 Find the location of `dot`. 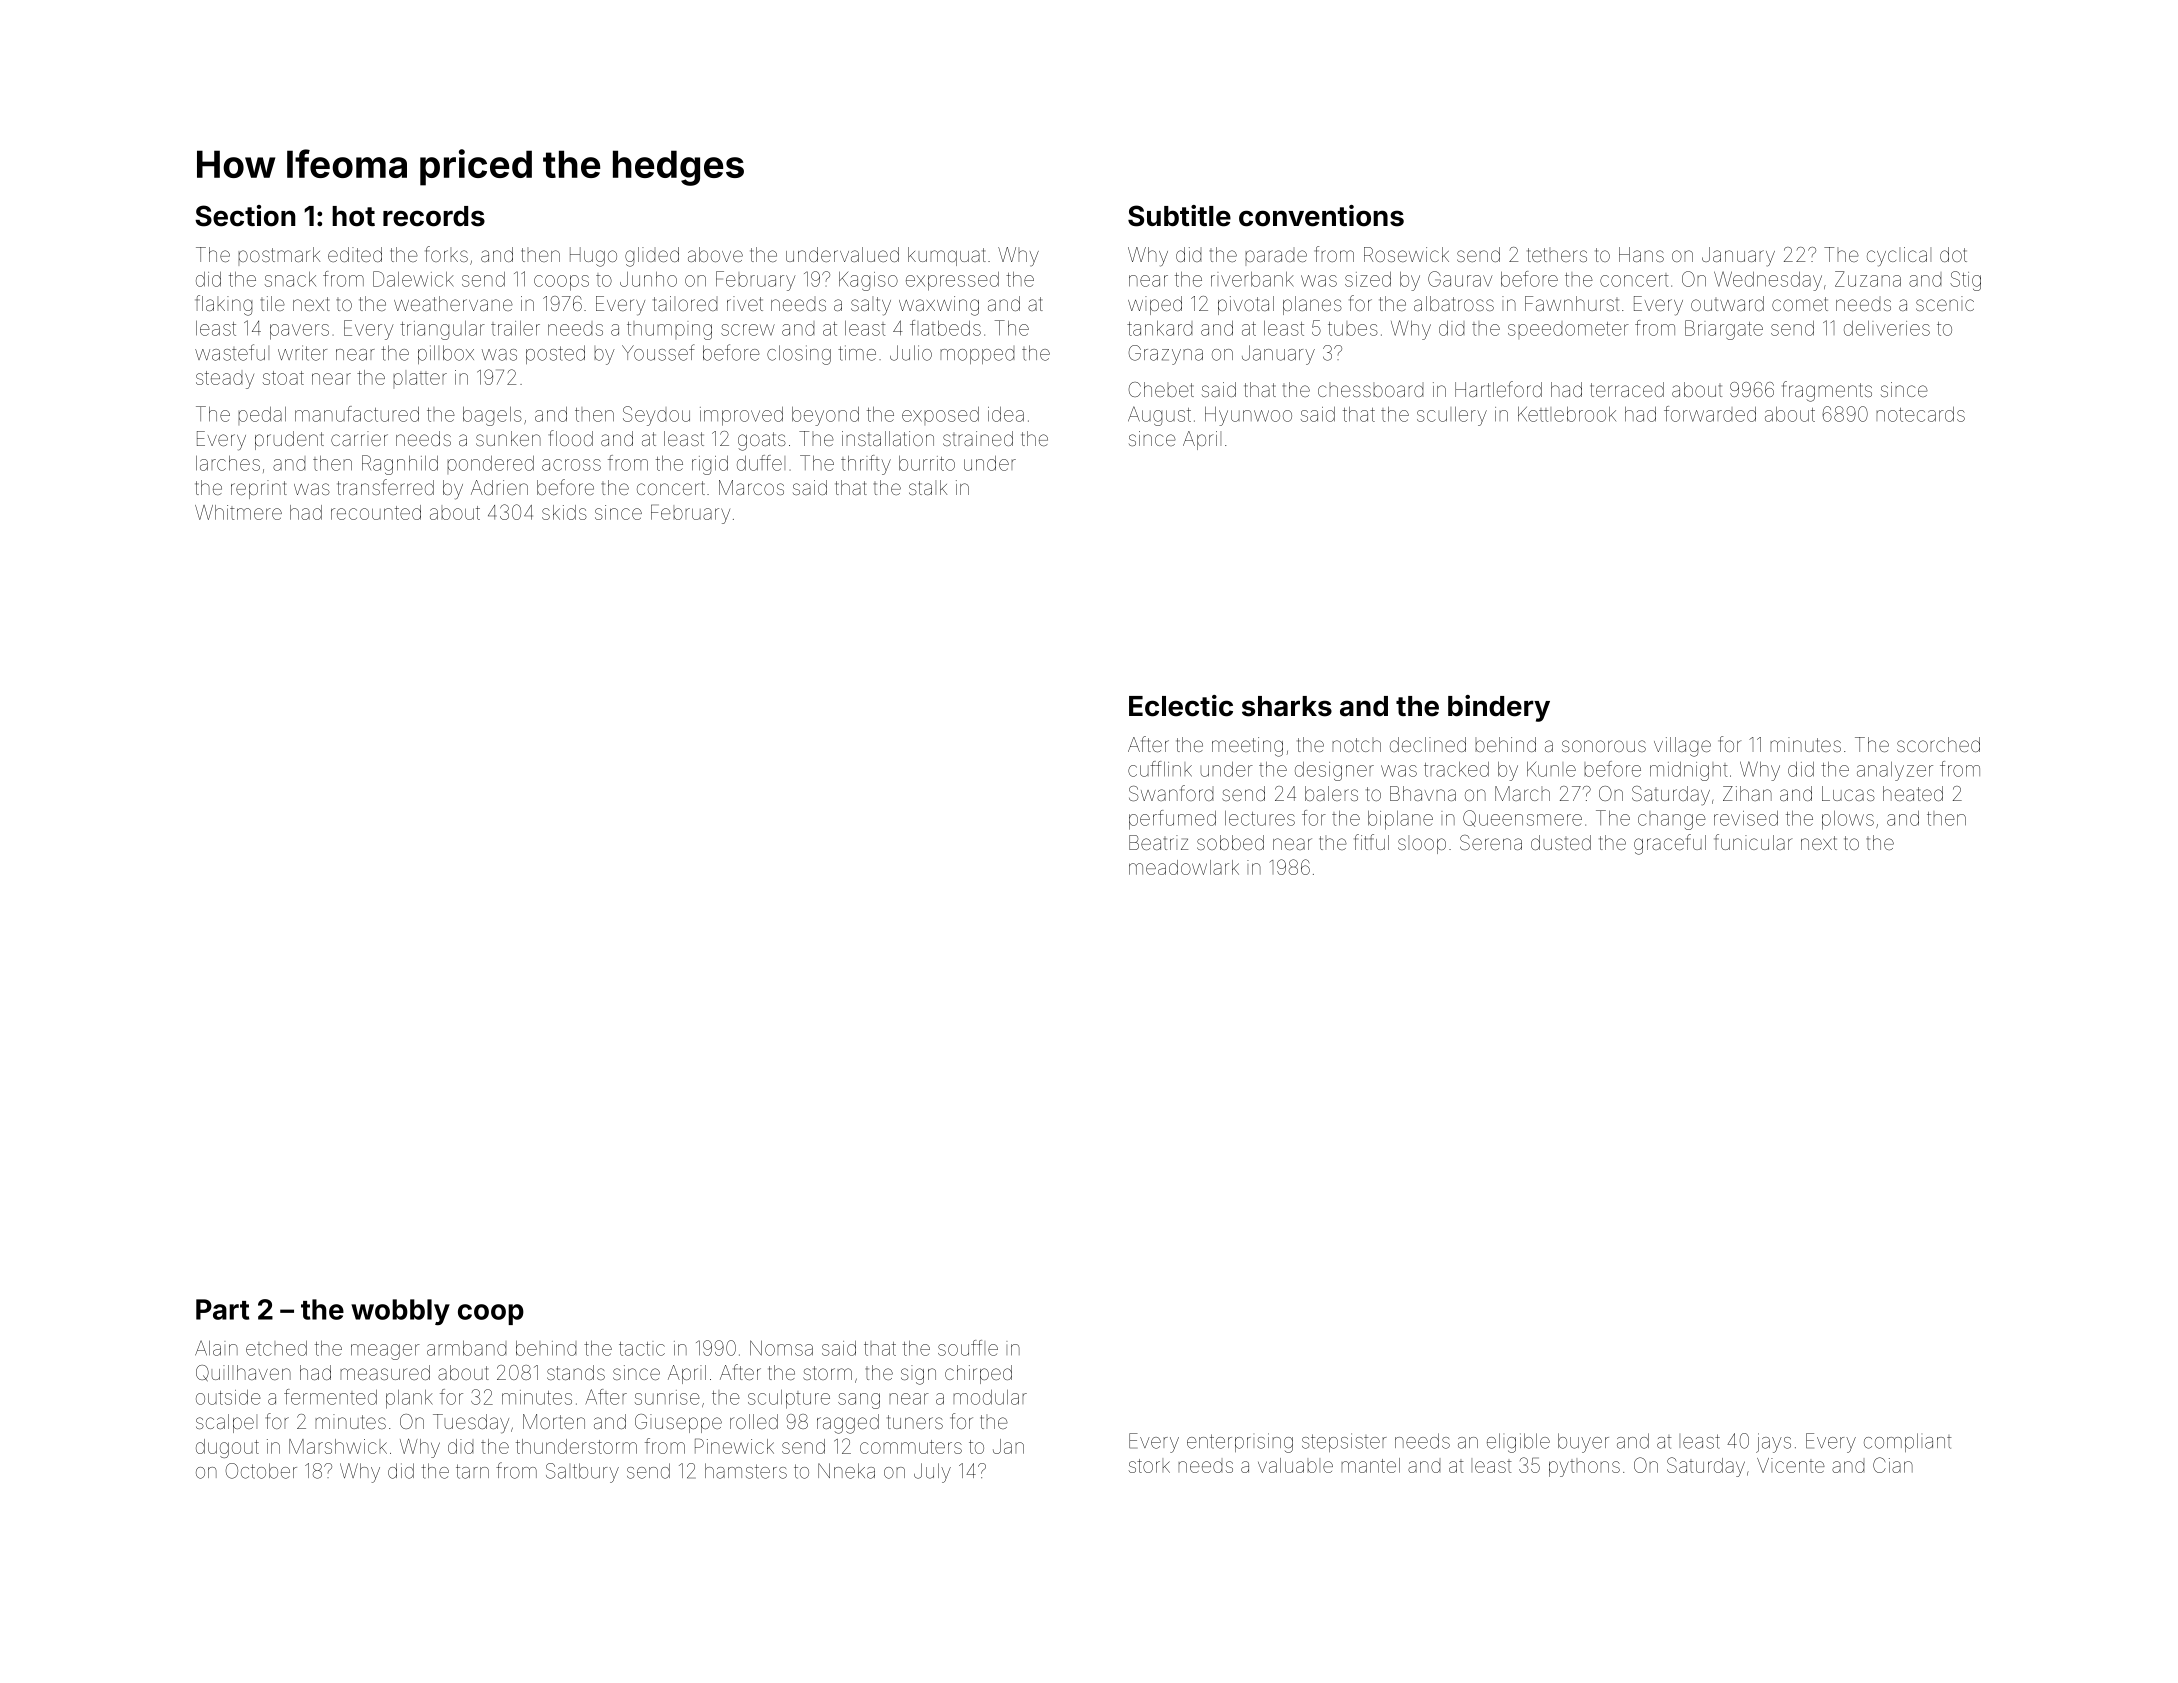

dot is located at coordinates (1953, 254).
